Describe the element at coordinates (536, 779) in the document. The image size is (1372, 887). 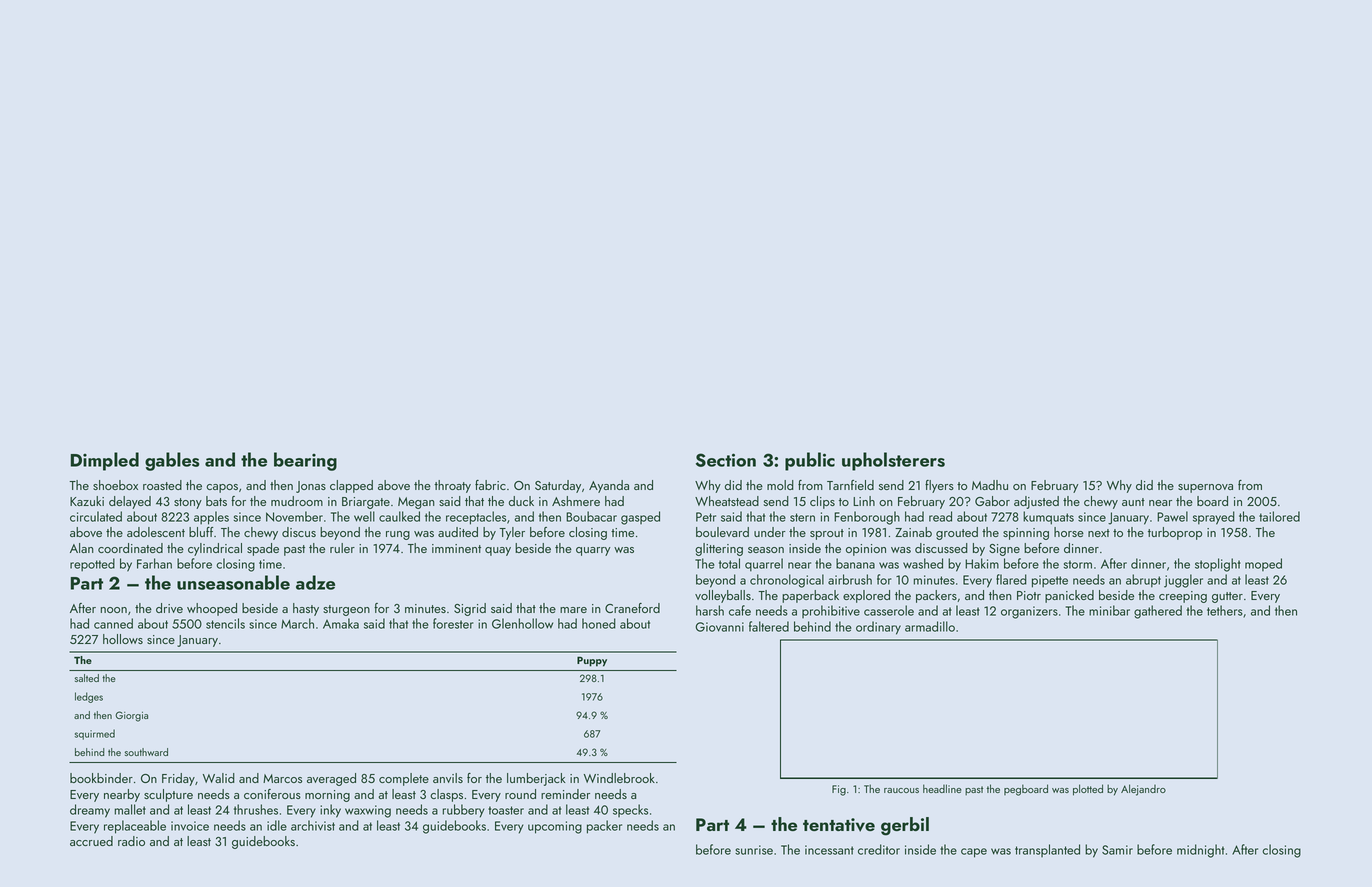
I see `lumberjack` at that location.
